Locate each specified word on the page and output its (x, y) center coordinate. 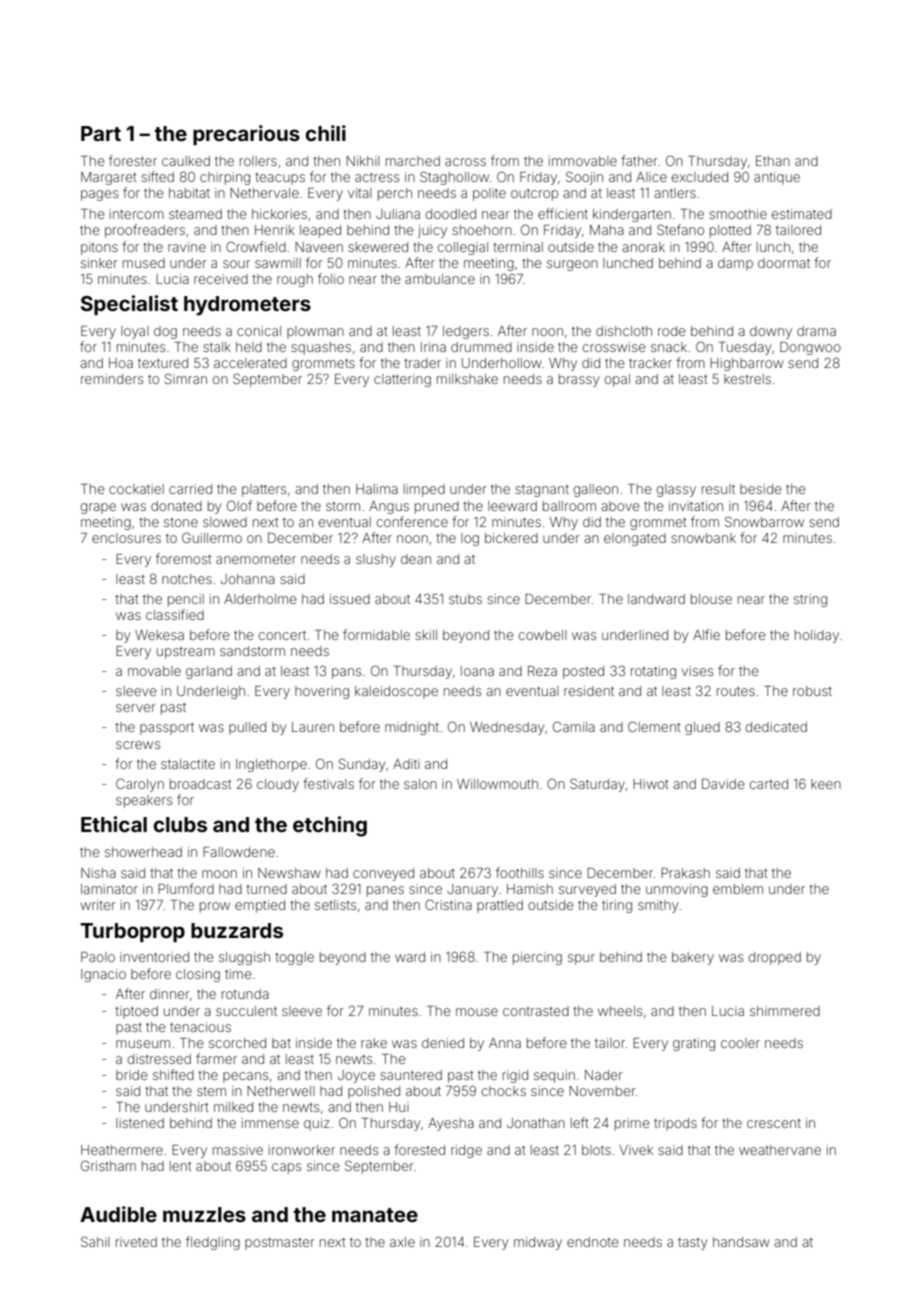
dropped (775, 958)
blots (596, 1150)
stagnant (542, 491)
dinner (170, 994)
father (639, 160)
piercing (537, 958)
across (465, 162)
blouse (711, 599)
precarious (246, 135)
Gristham (108, 1165)
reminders (112, 379)
